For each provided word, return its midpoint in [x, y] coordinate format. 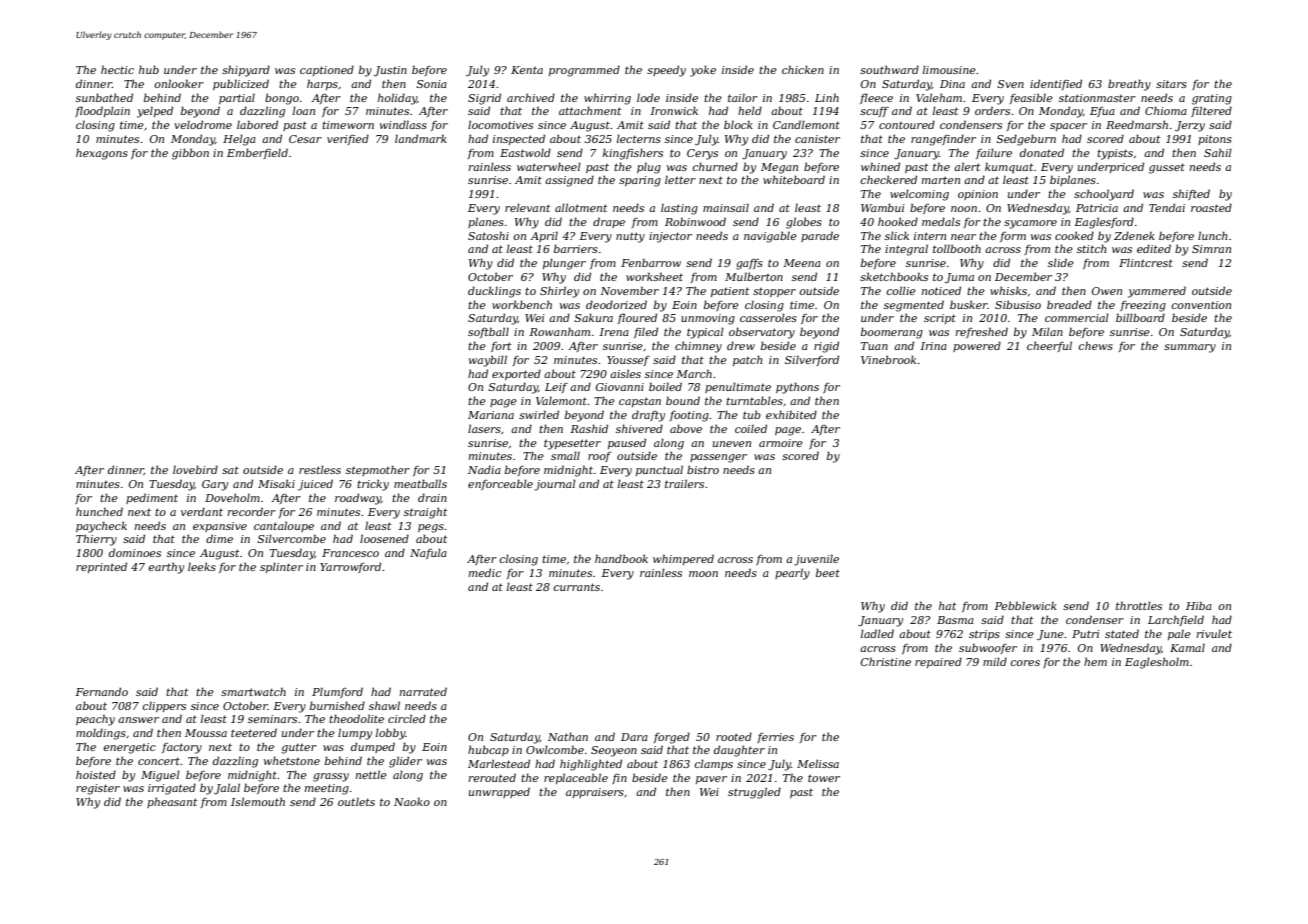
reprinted [101, 567]
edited [1154, 248]
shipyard [246, 71]
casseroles [768, 317]
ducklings [494, 292]
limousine [949, 69]
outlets [356, 801]
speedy [666, 71]
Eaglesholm [1157, 663]
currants [576, 587]
